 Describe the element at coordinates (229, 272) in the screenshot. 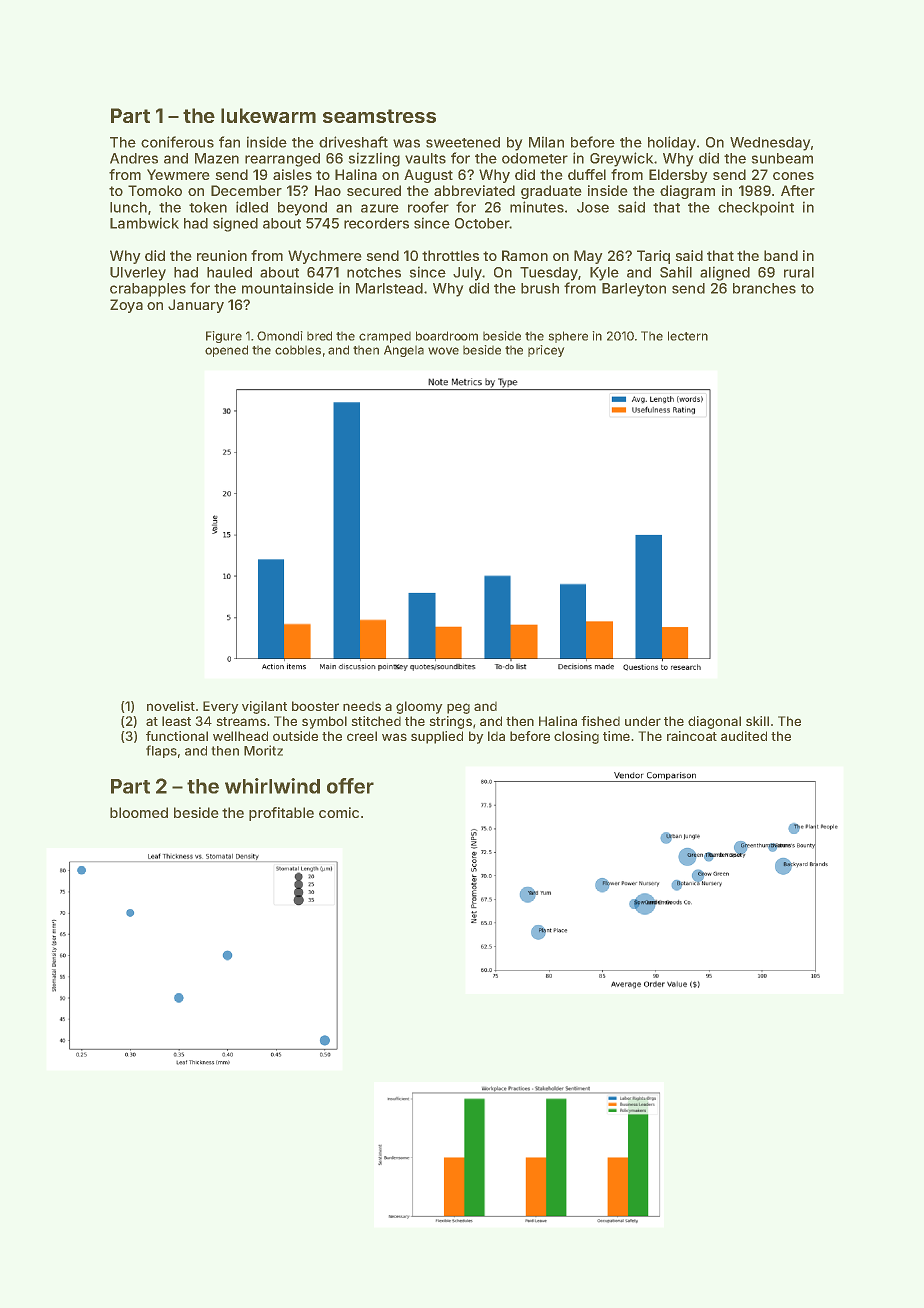

I see `hauled` at that location.
